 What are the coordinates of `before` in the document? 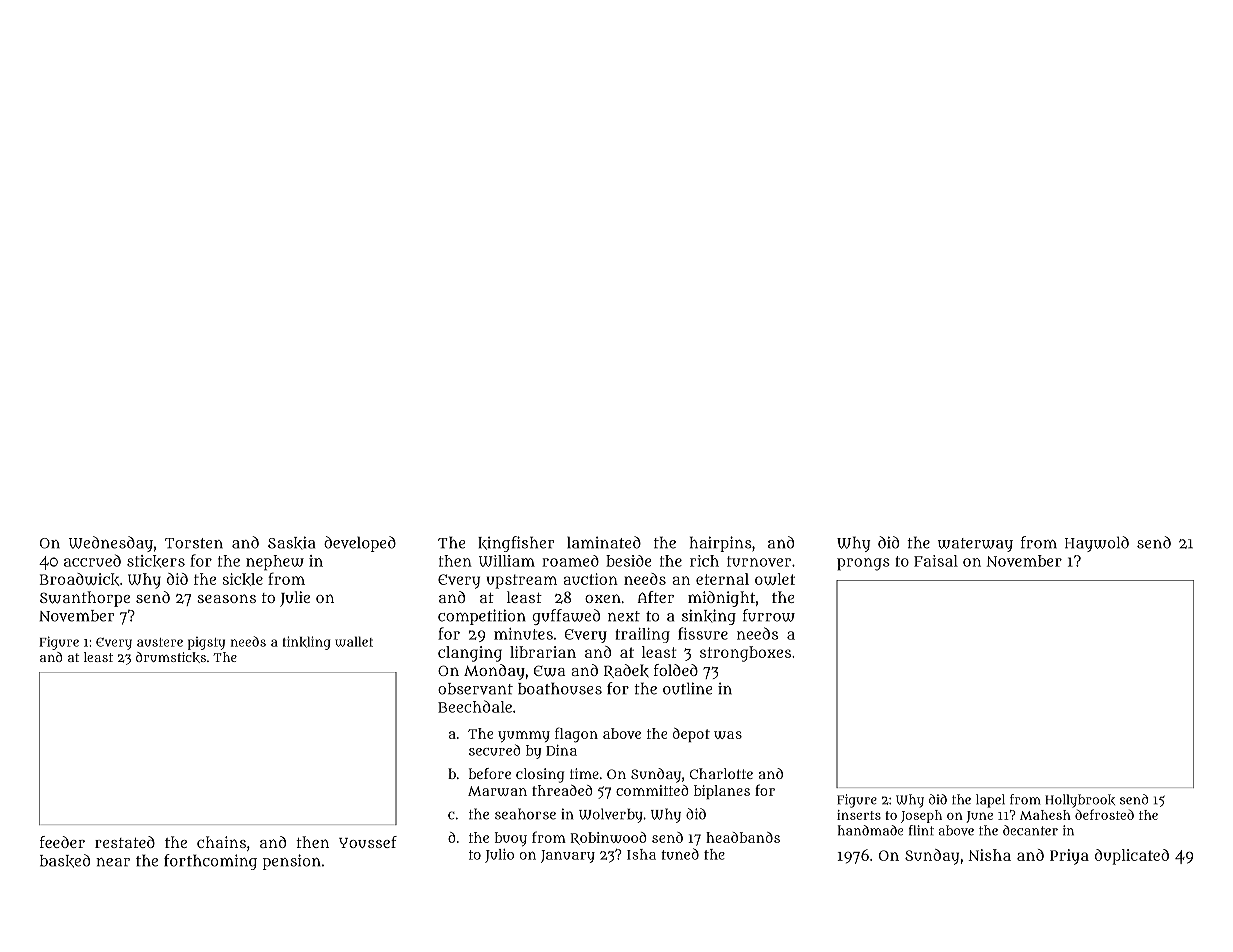 It's located at (490, 773).
